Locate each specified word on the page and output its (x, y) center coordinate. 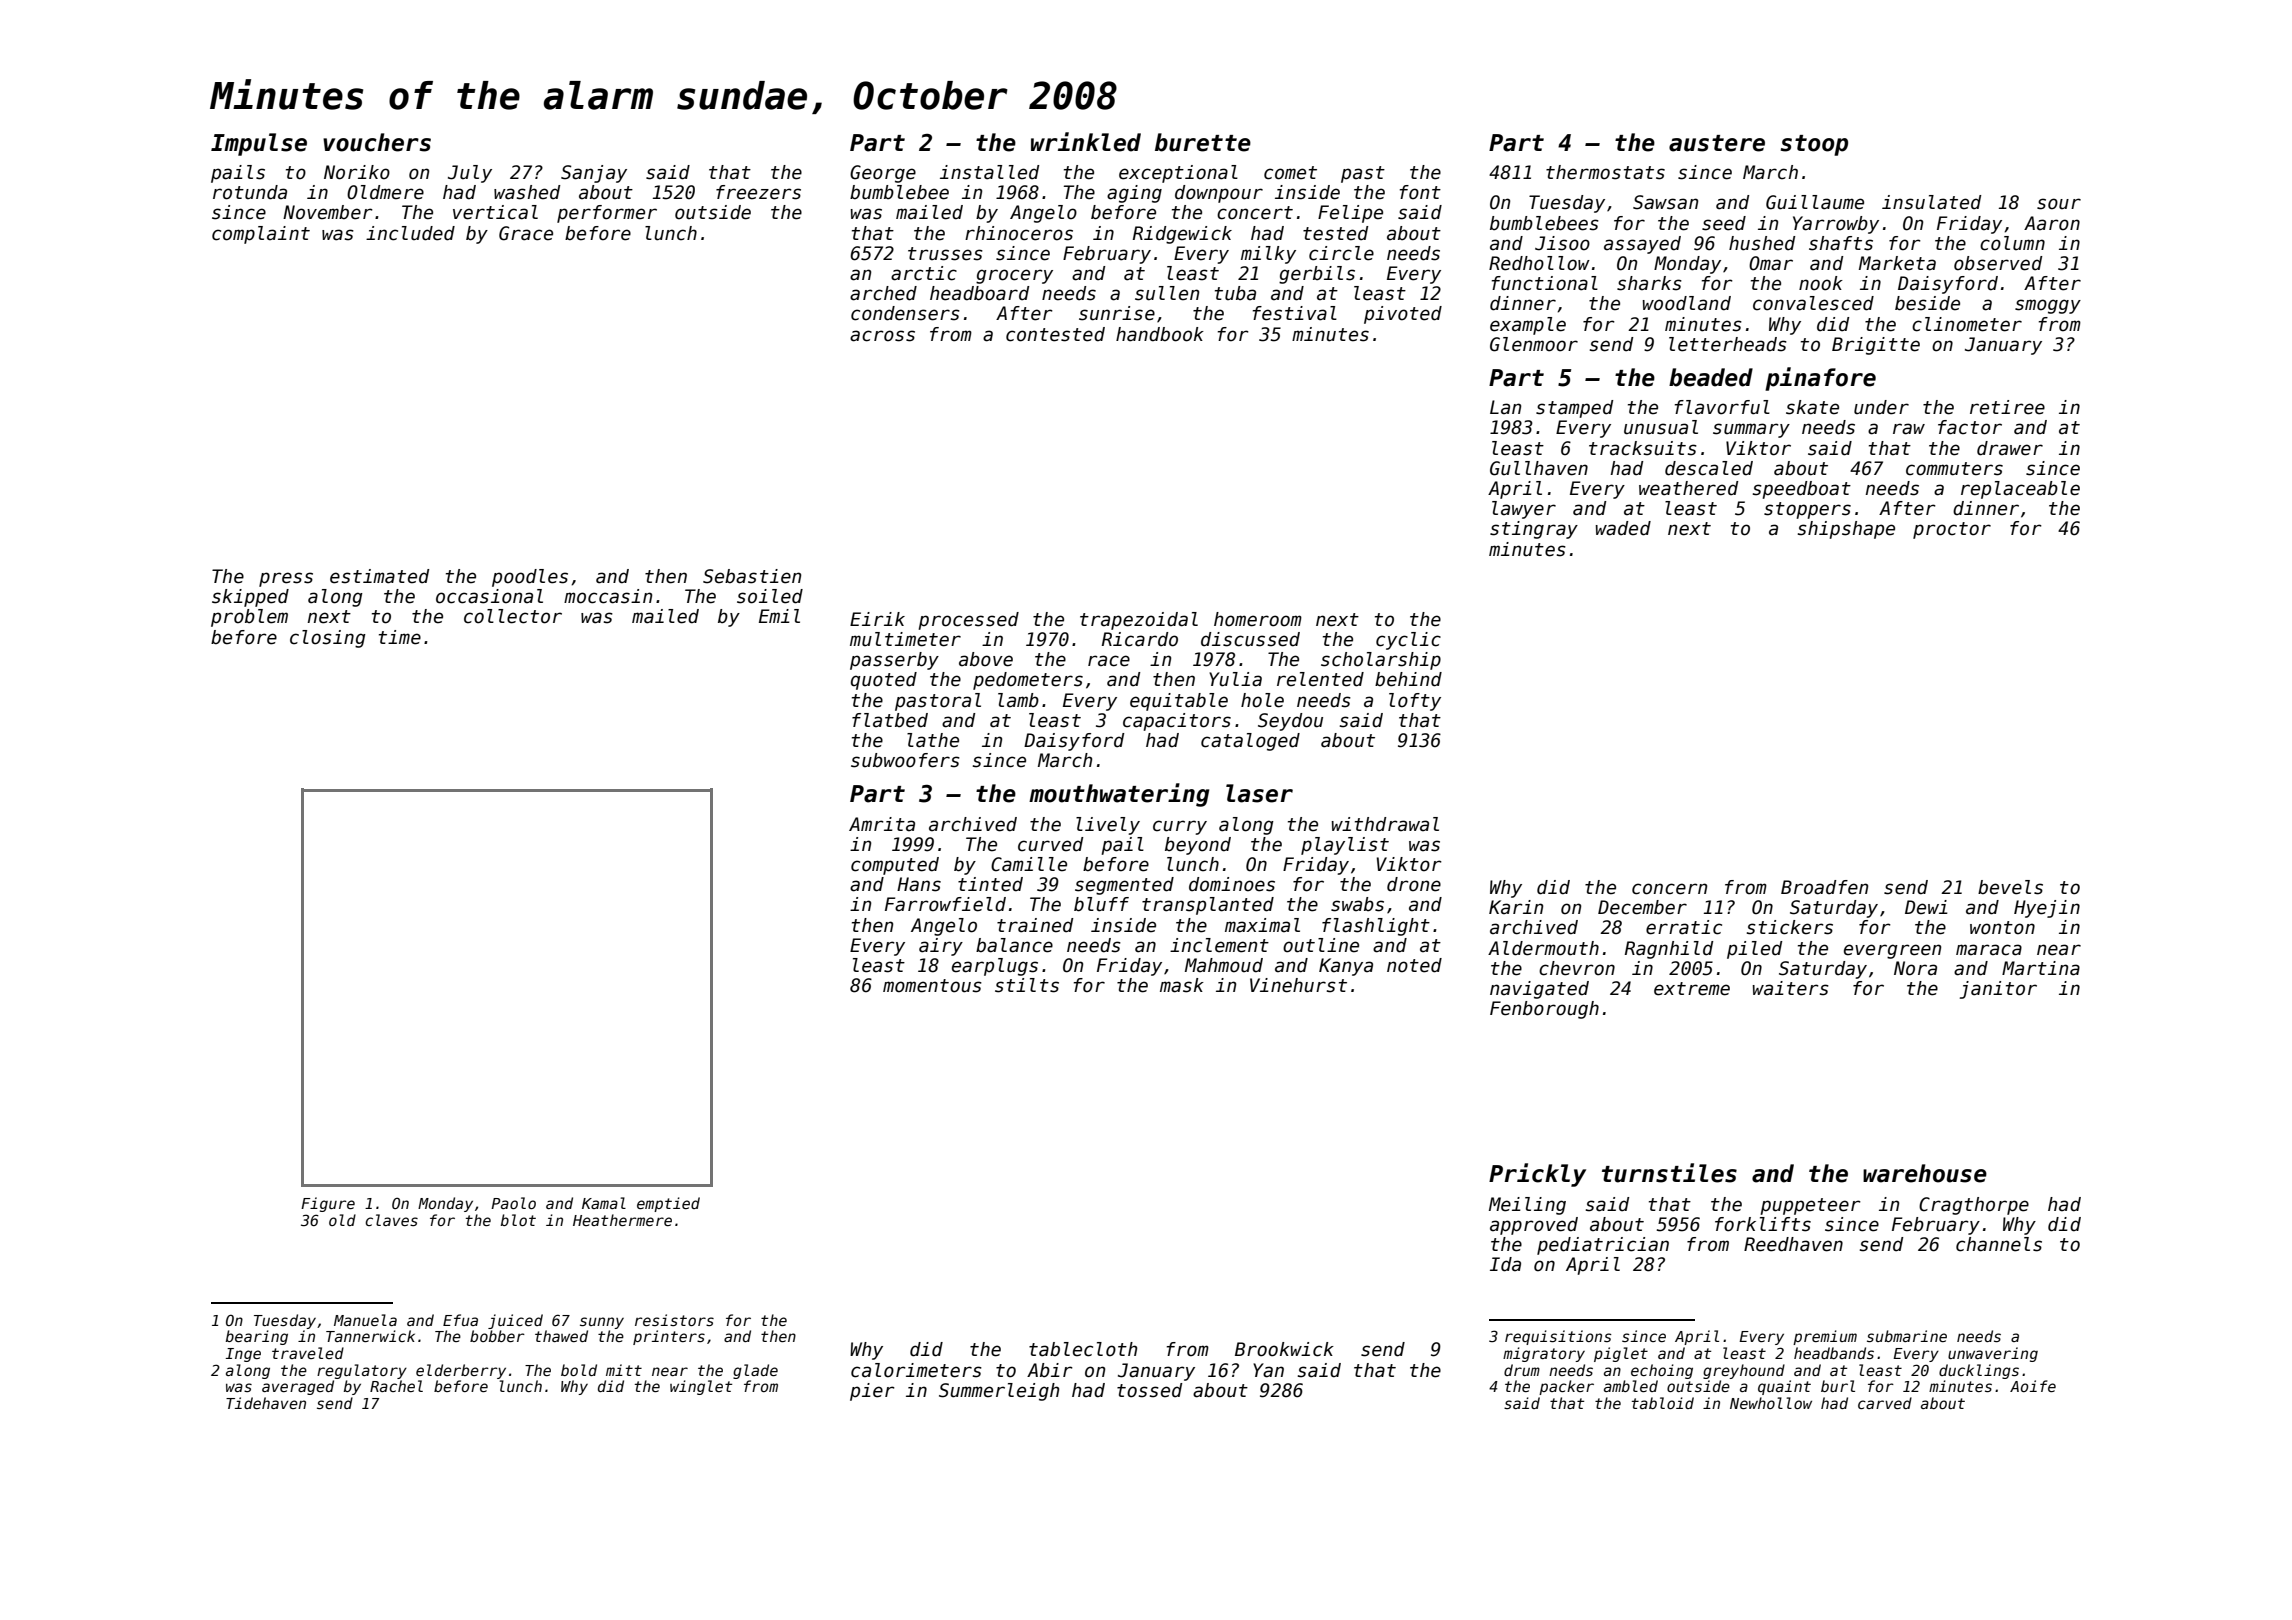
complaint (261, 235)
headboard (979, 293)
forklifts (1763, 1224)
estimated (379, 576)
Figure (328, 1204)
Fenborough (1544, 1010)
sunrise (1117, 313)
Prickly (1537, 1175)
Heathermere (622, 1220)
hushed (1762, 243)
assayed (1642, 245)
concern (1669, 889)
